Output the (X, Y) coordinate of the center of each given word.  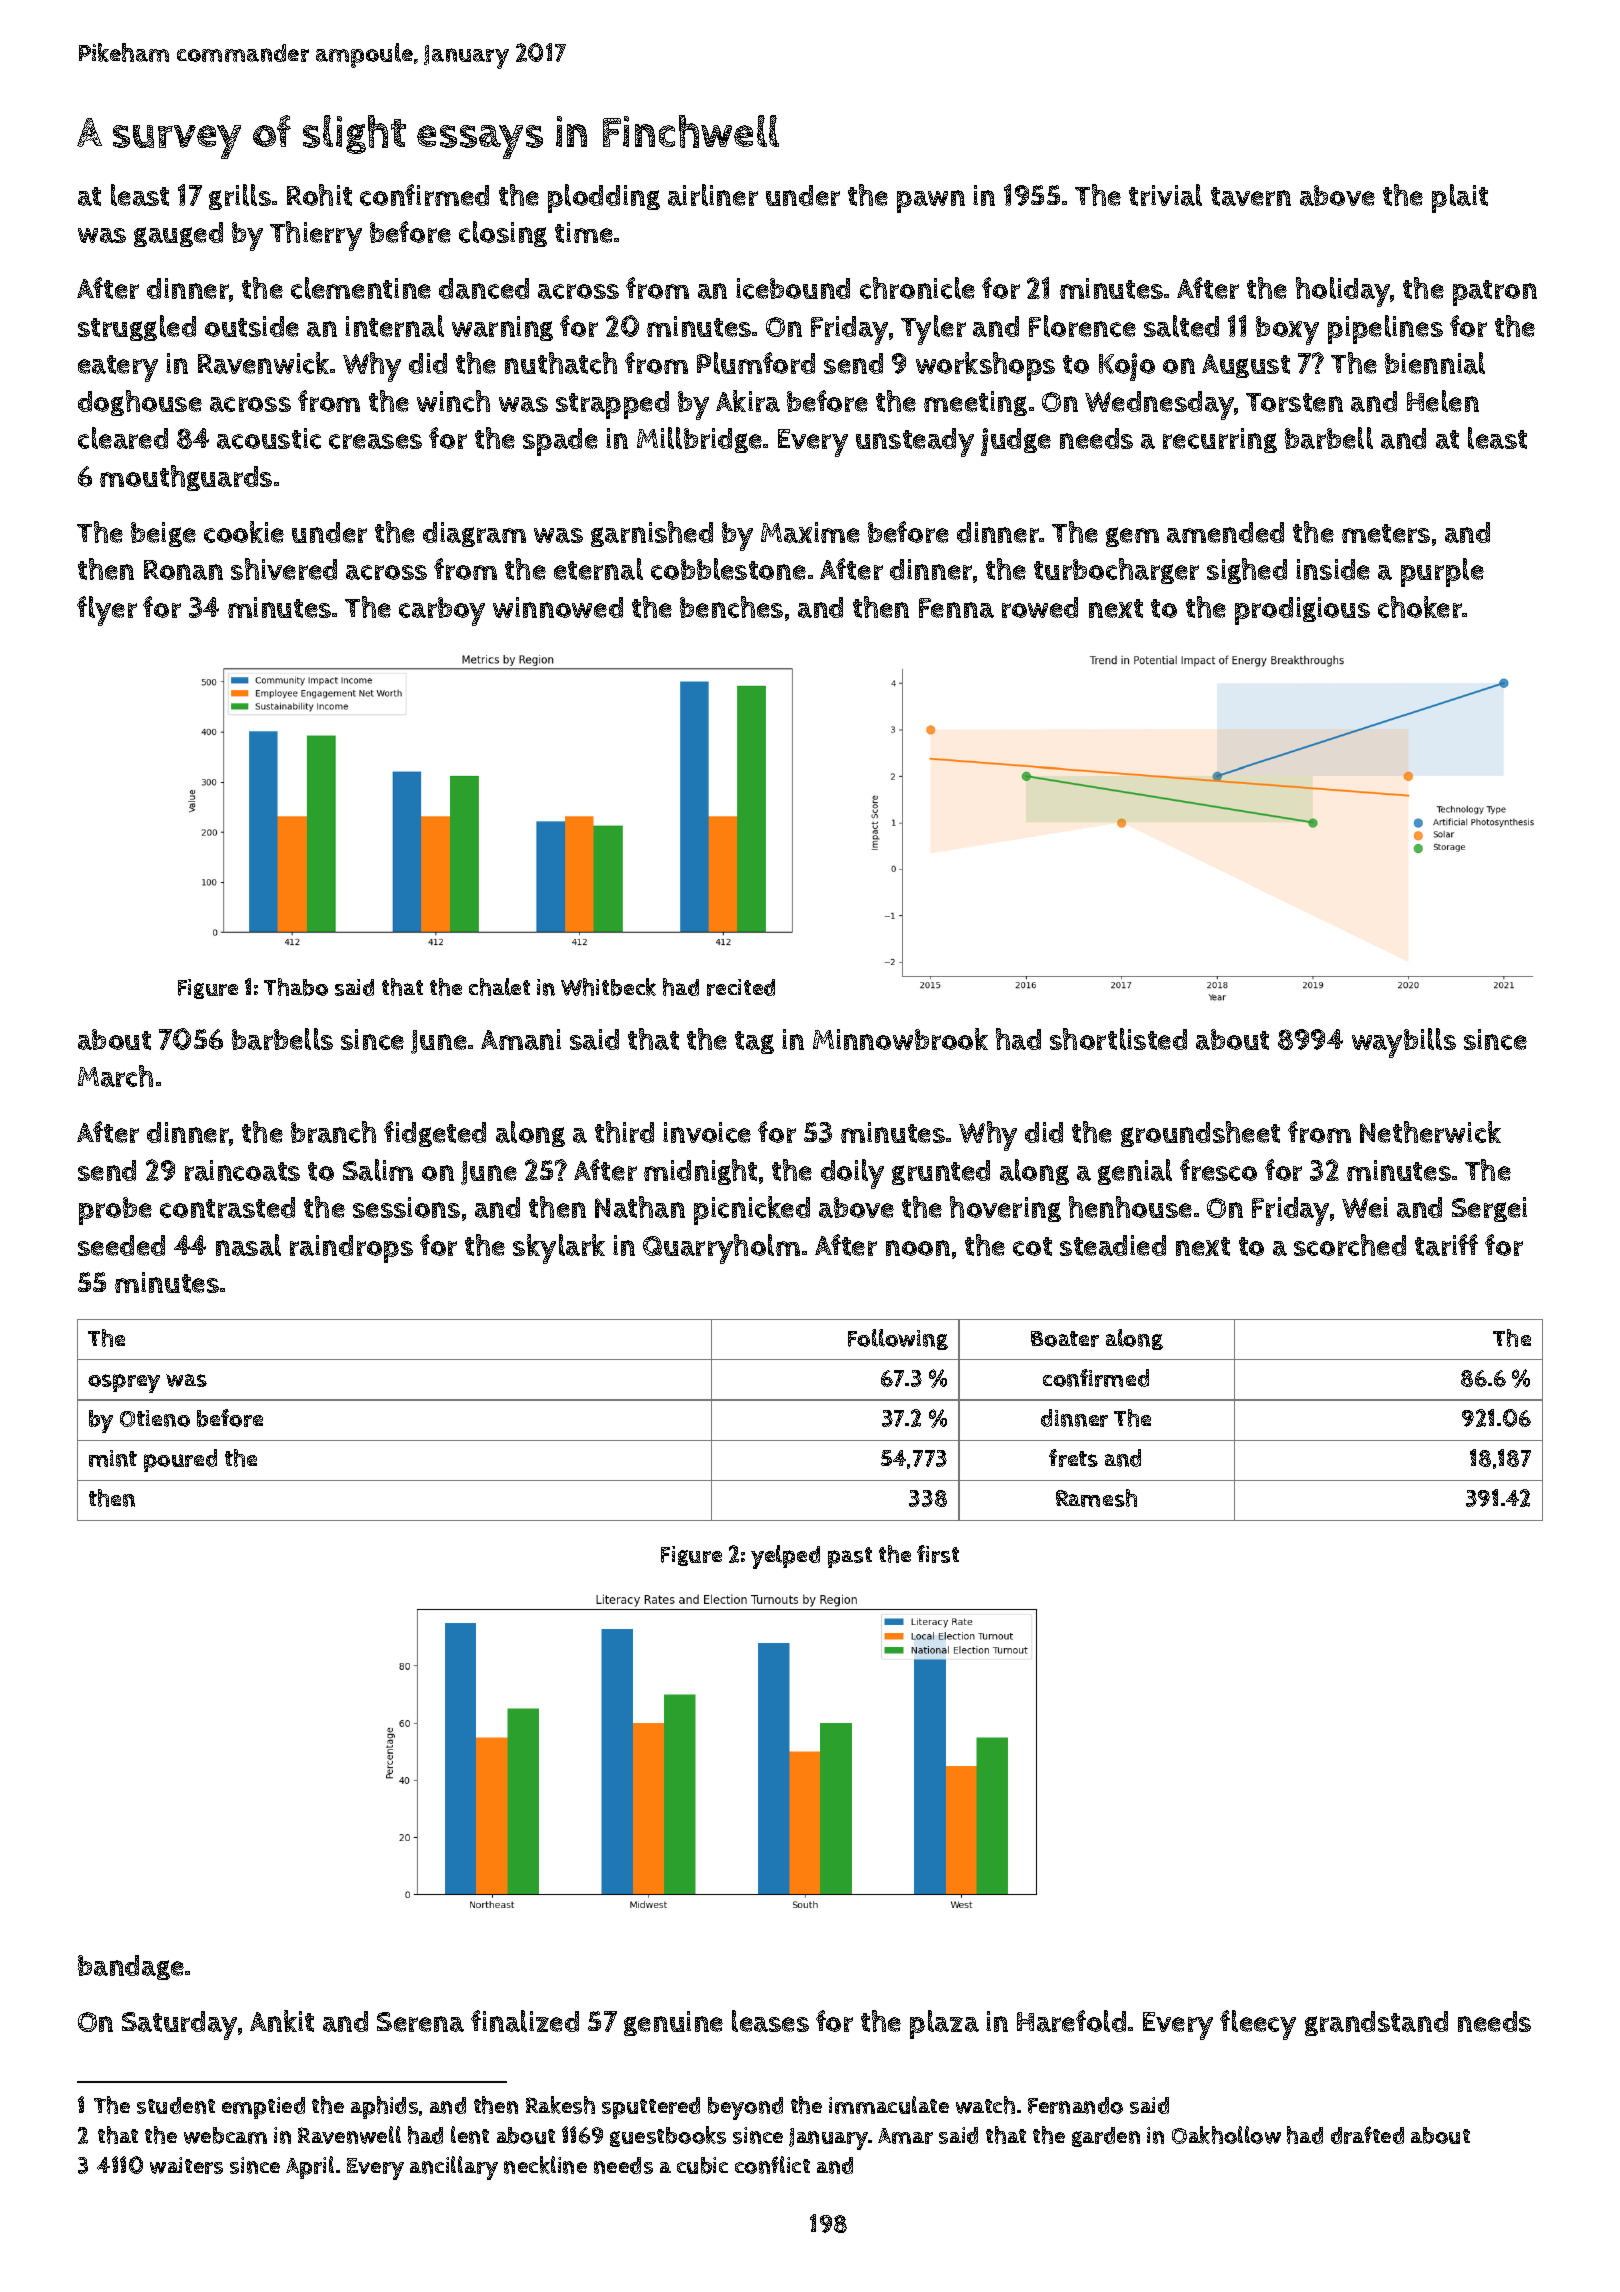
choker (1420, 607)
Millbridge (699, 440)
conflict (772, 2165)
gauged (178, 234)
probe (115, 1211)
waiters (186, 2165)
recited (741, 987)
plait (1460, 198)
